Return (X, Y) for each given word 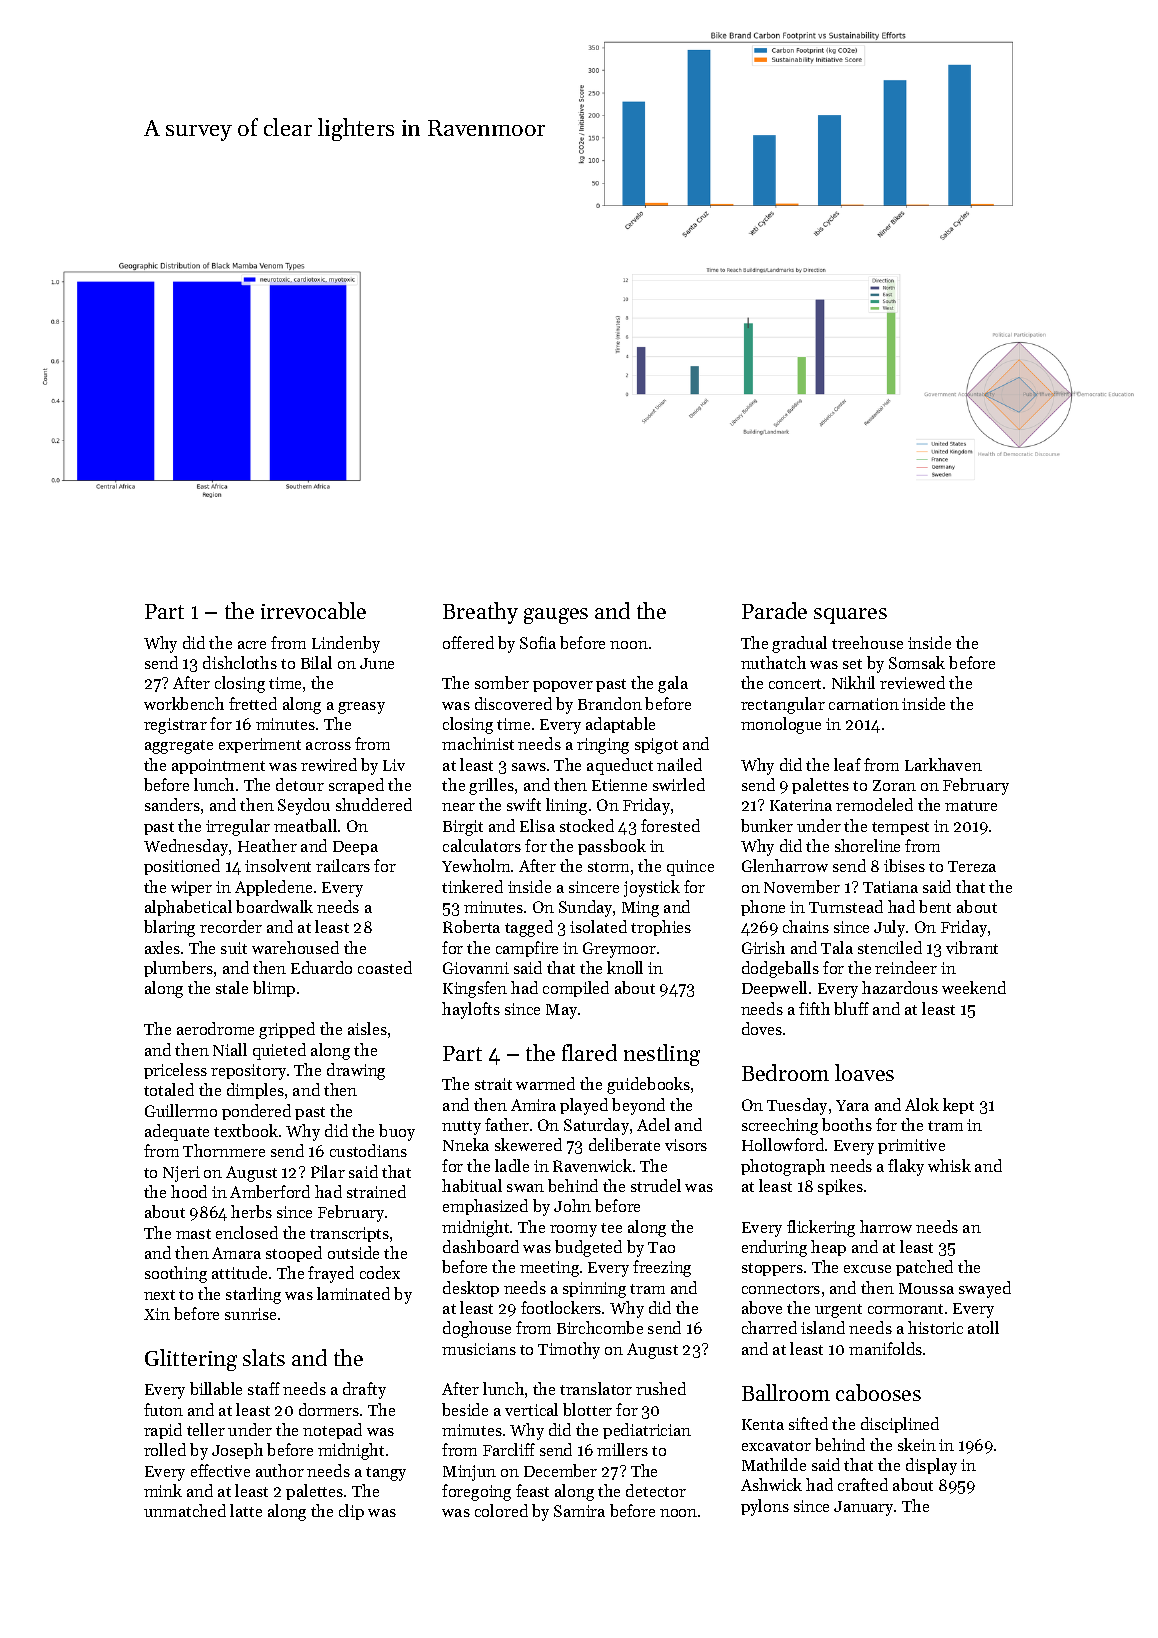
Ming (640, 909)
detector (656, 1490)
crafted (863, 1484)
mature (971, 806)
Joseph (237, 1451)
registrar (175, 726)
